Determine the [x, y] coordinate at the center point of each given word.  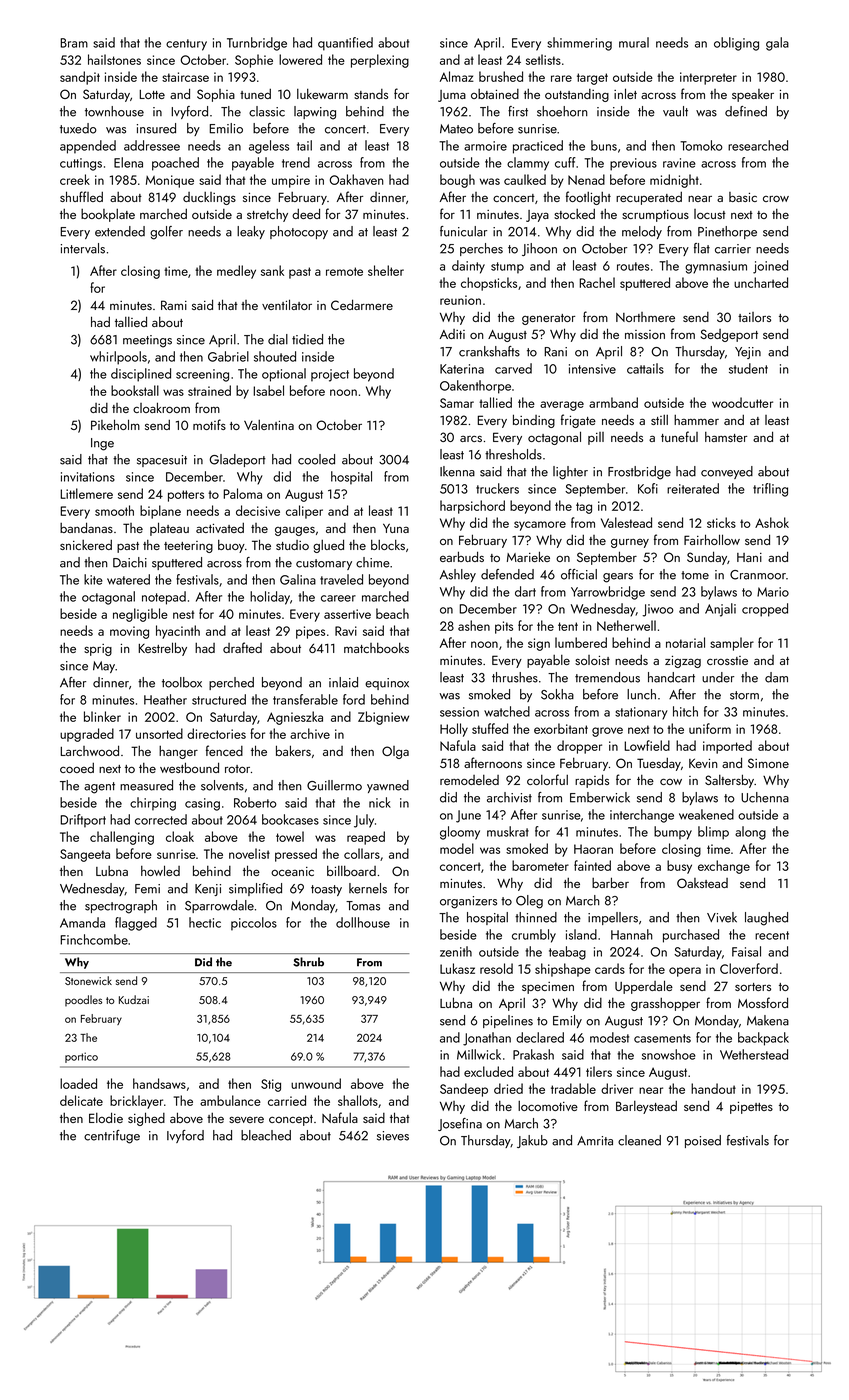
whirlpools [118, 358]
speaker [753, 95]
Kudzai [134, 999]
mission [645, 334]
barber [610, 882]
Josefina [460, 1124]
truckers [497, 488]
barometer [540, 865]
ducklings [209, 198]
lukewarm [322, 93]
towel [290, 836]
